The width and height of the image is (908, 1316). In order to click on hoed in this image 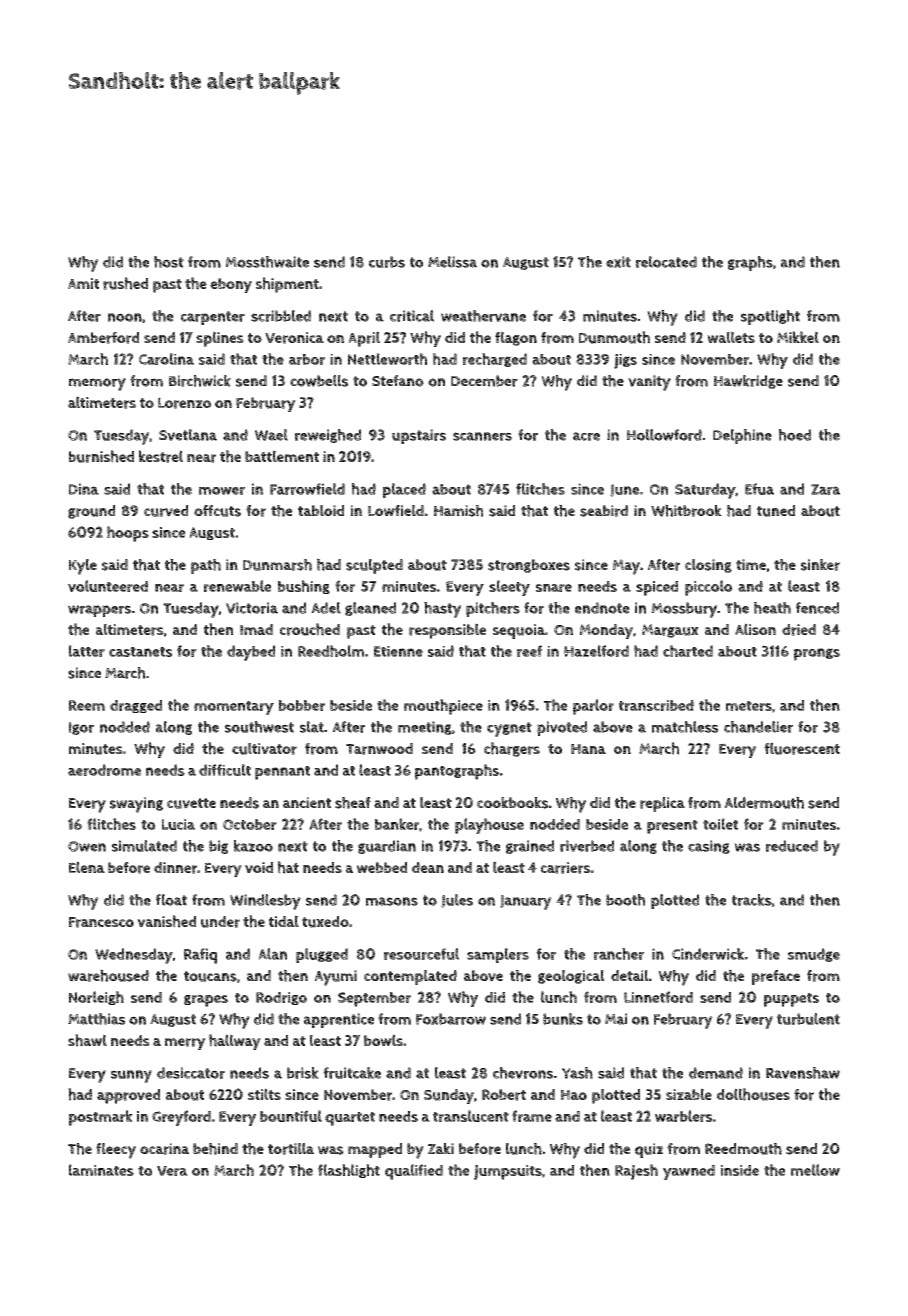, I will do `click(795, 435)`.
